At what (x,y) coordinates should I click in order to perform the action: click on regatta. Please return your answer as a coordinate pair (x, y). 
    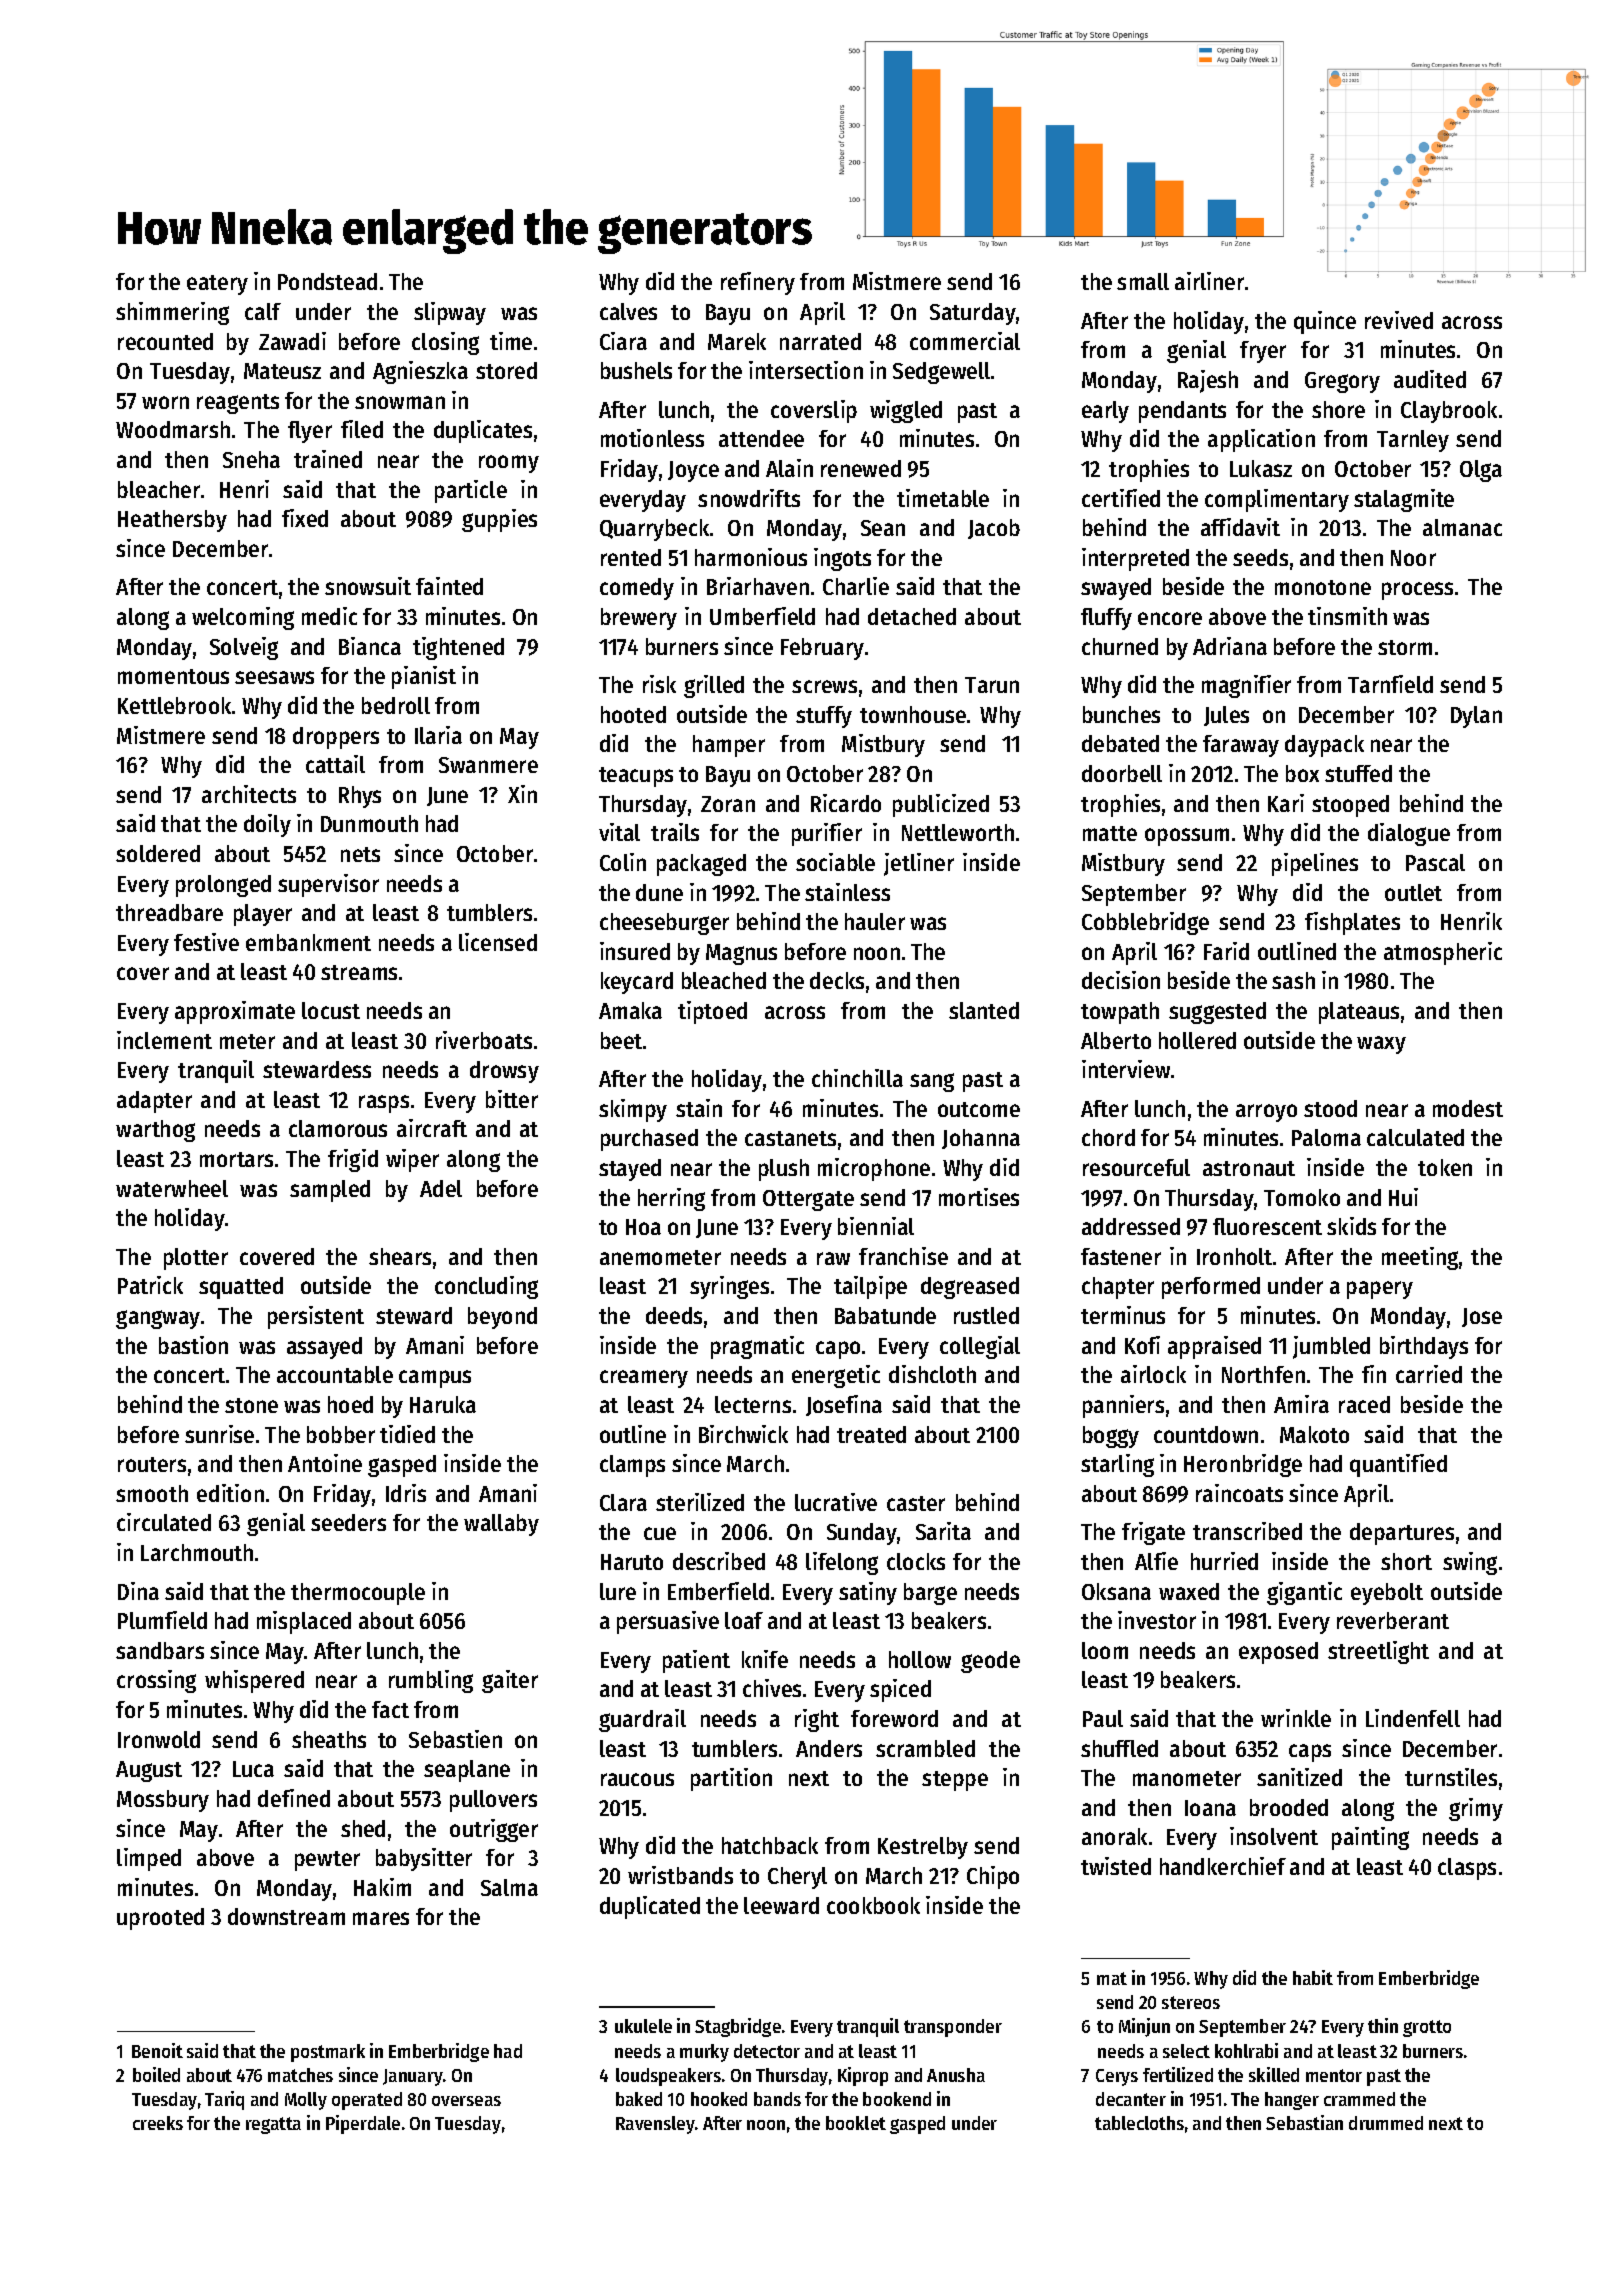
    Looking at the image, I should click on (273, 2125).
